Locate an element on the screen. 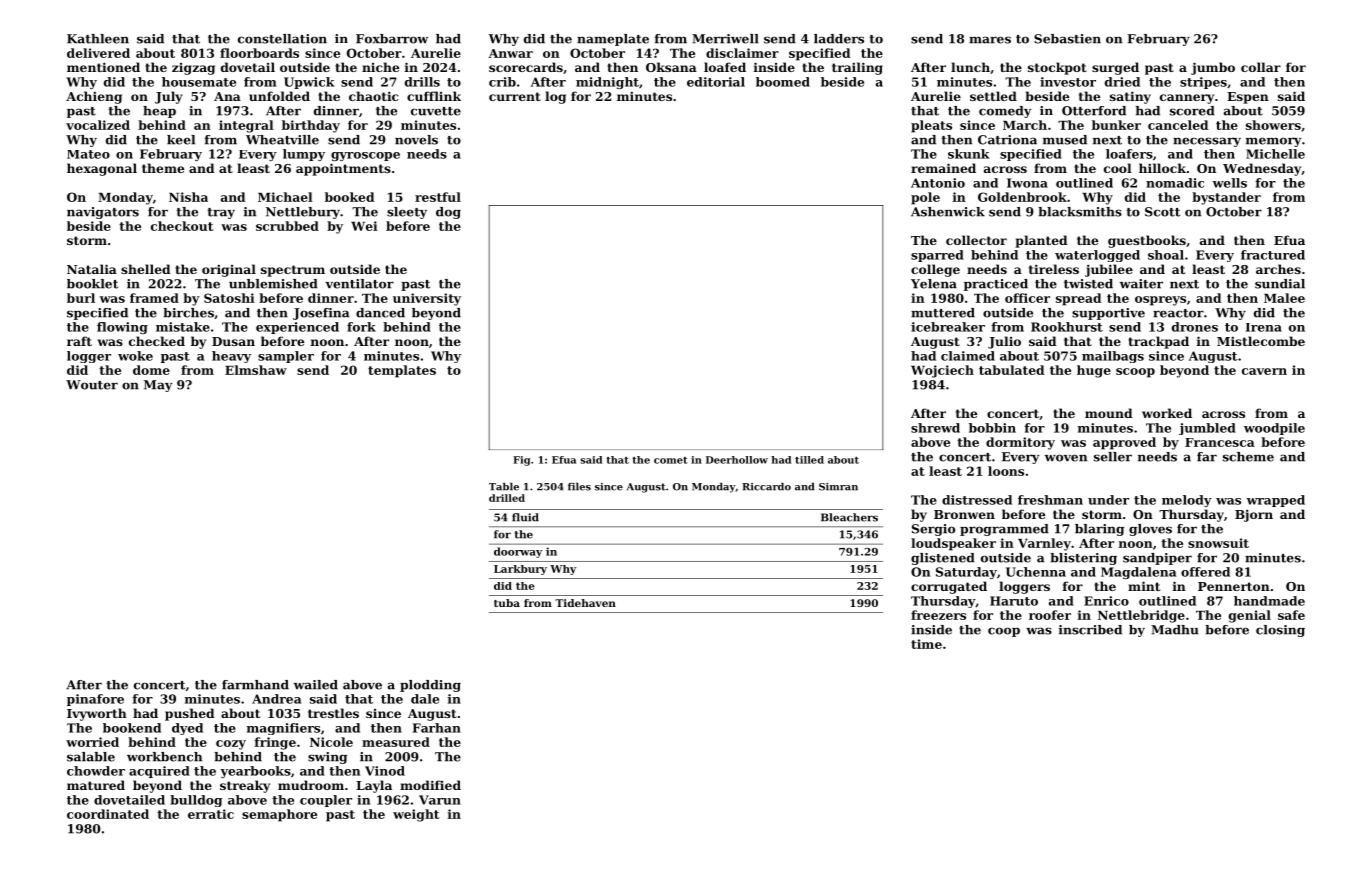 The width and height of the screenshot is (1372, 887). checkout is located at coordinates (182, 226).
